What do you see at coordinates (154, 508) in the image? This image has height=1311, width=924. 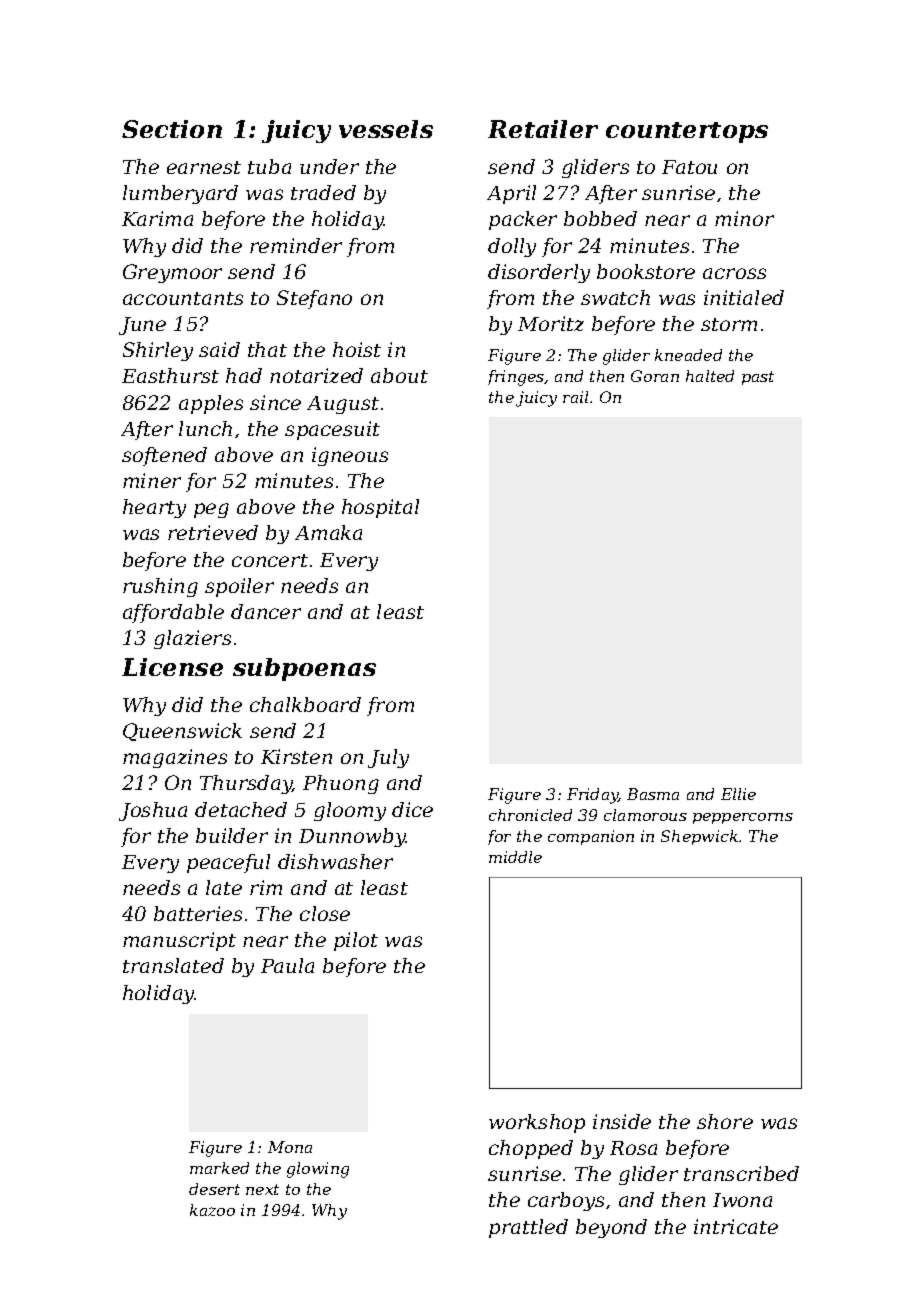 I see `hearty` at bounding box center [154, 508].
